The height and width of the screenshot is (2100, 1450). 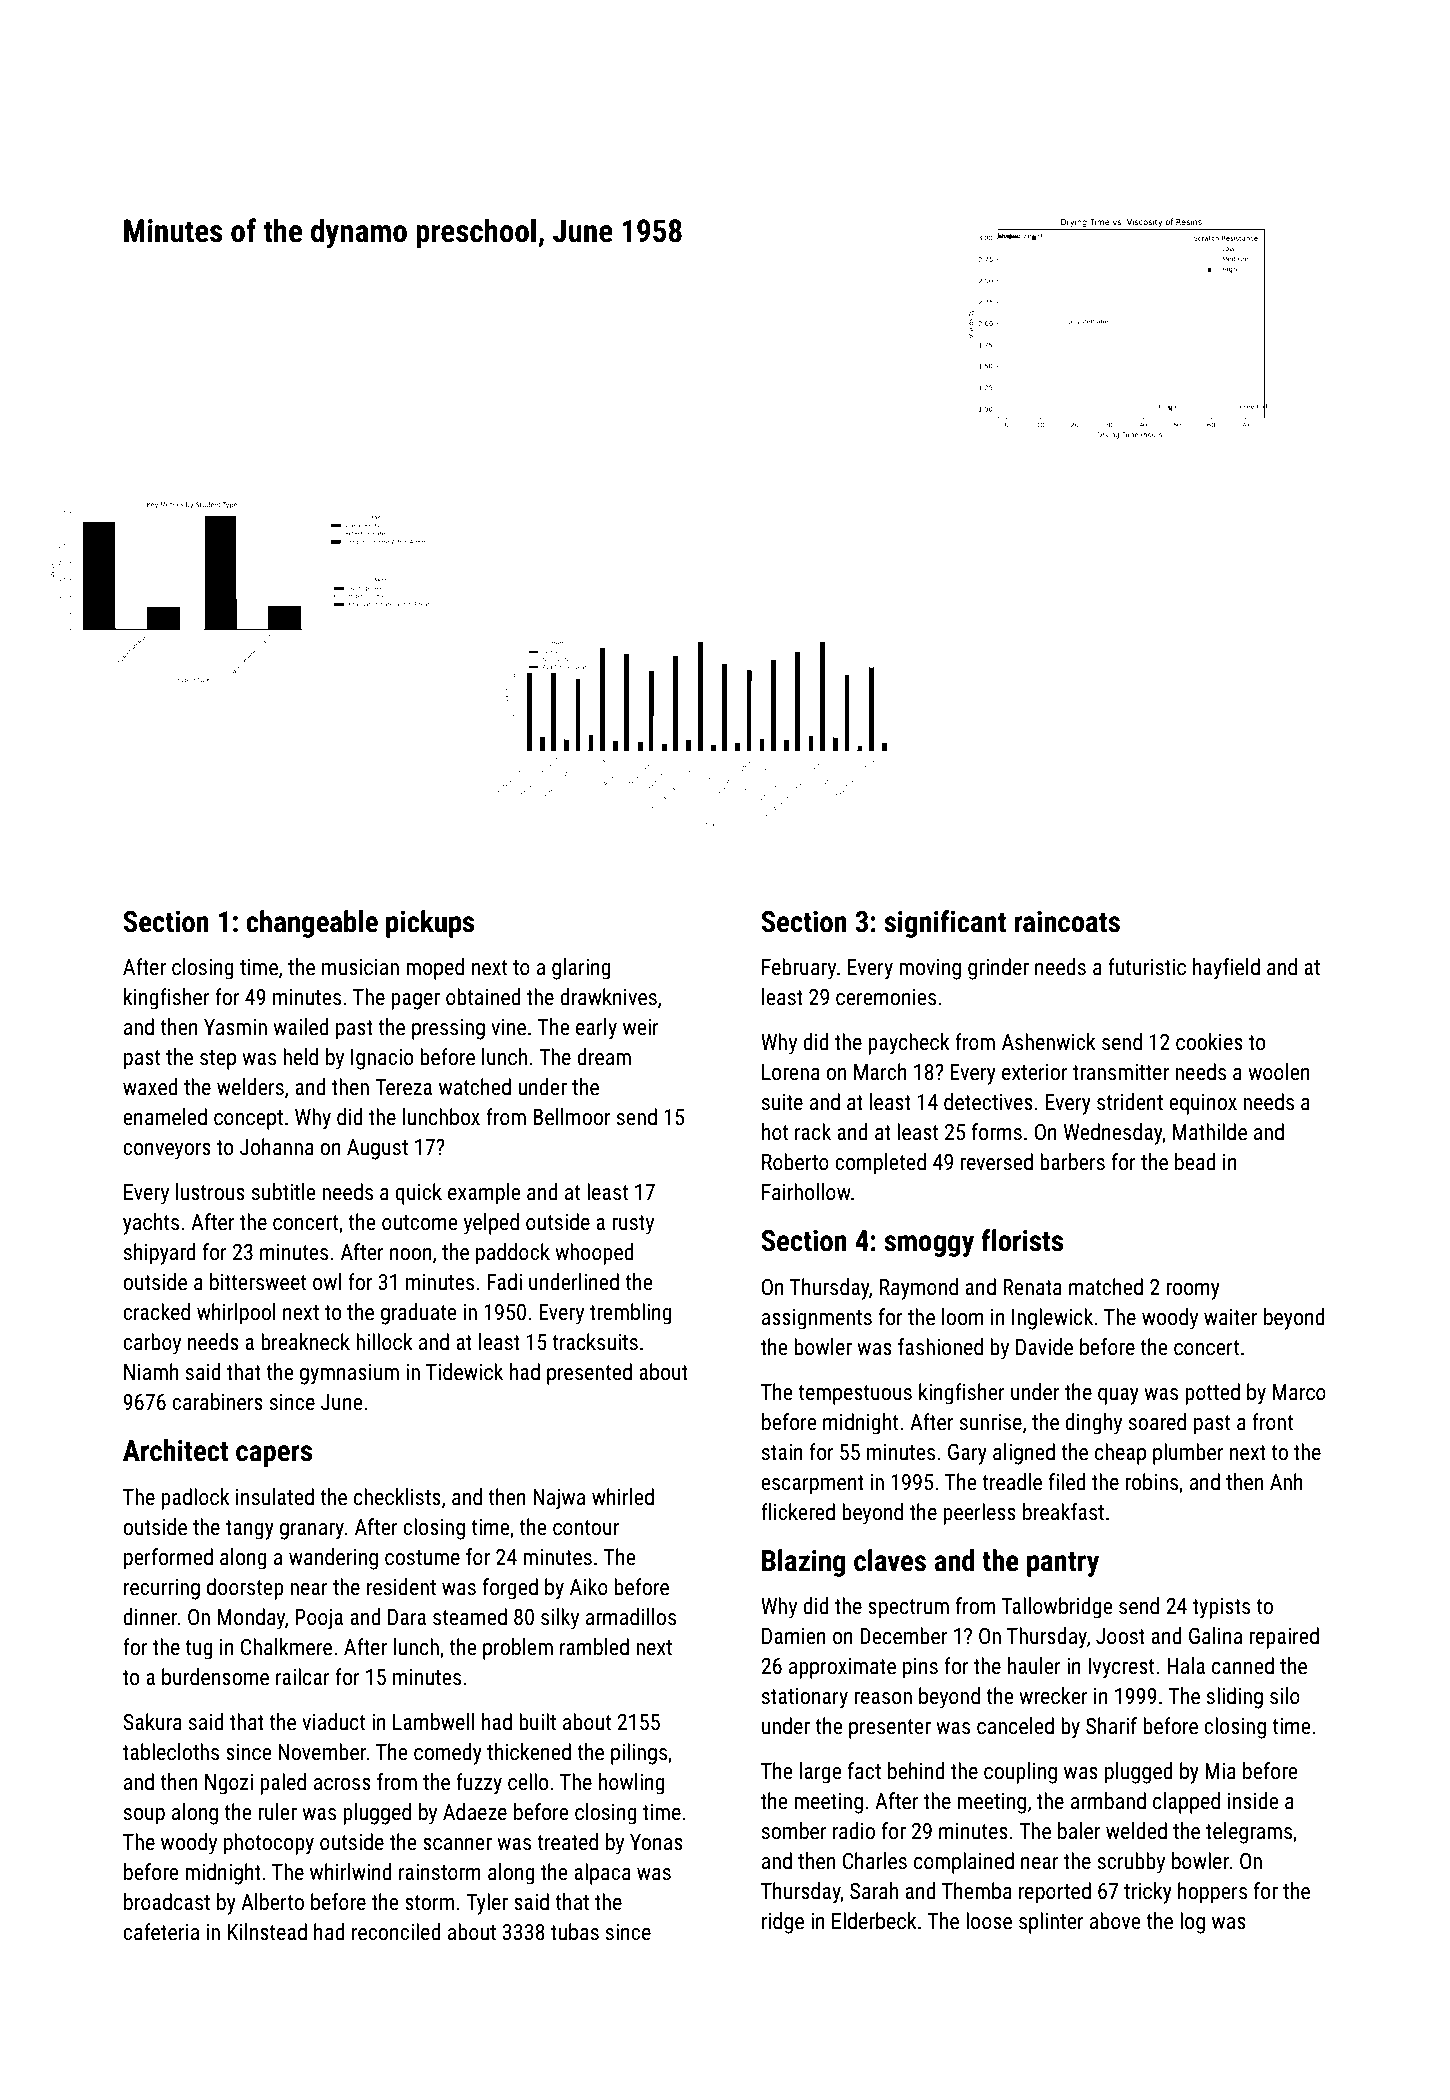 I want to click on bead, so click(x=1195, y=1162).
